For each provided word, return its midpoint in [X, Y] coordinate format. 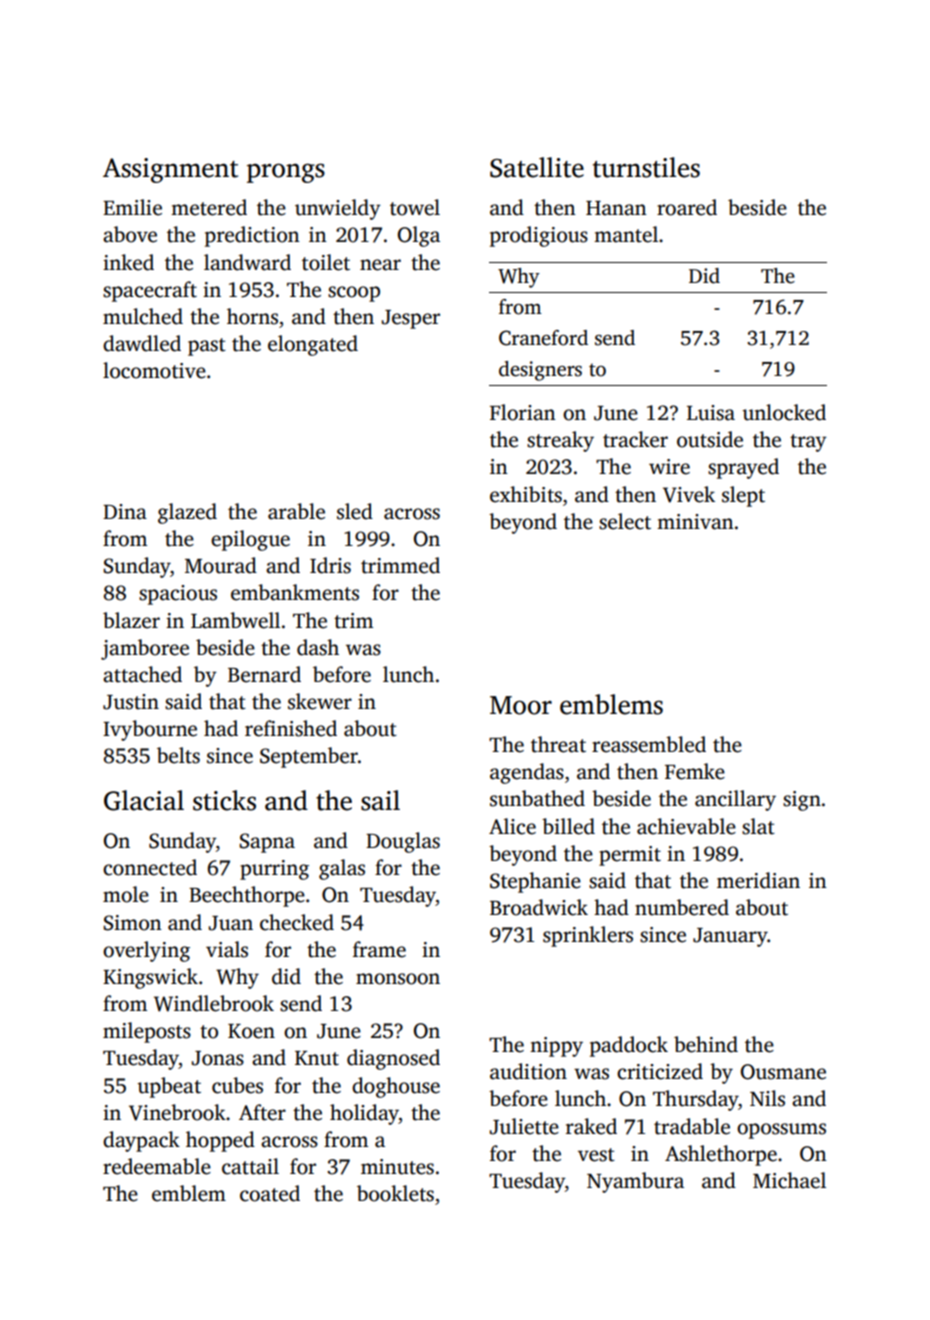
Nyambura [635, 1182]
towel [415, 207]
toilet [326, 262]
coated [270, 1193]
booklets [395, 1193]
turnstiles [646, 167]
